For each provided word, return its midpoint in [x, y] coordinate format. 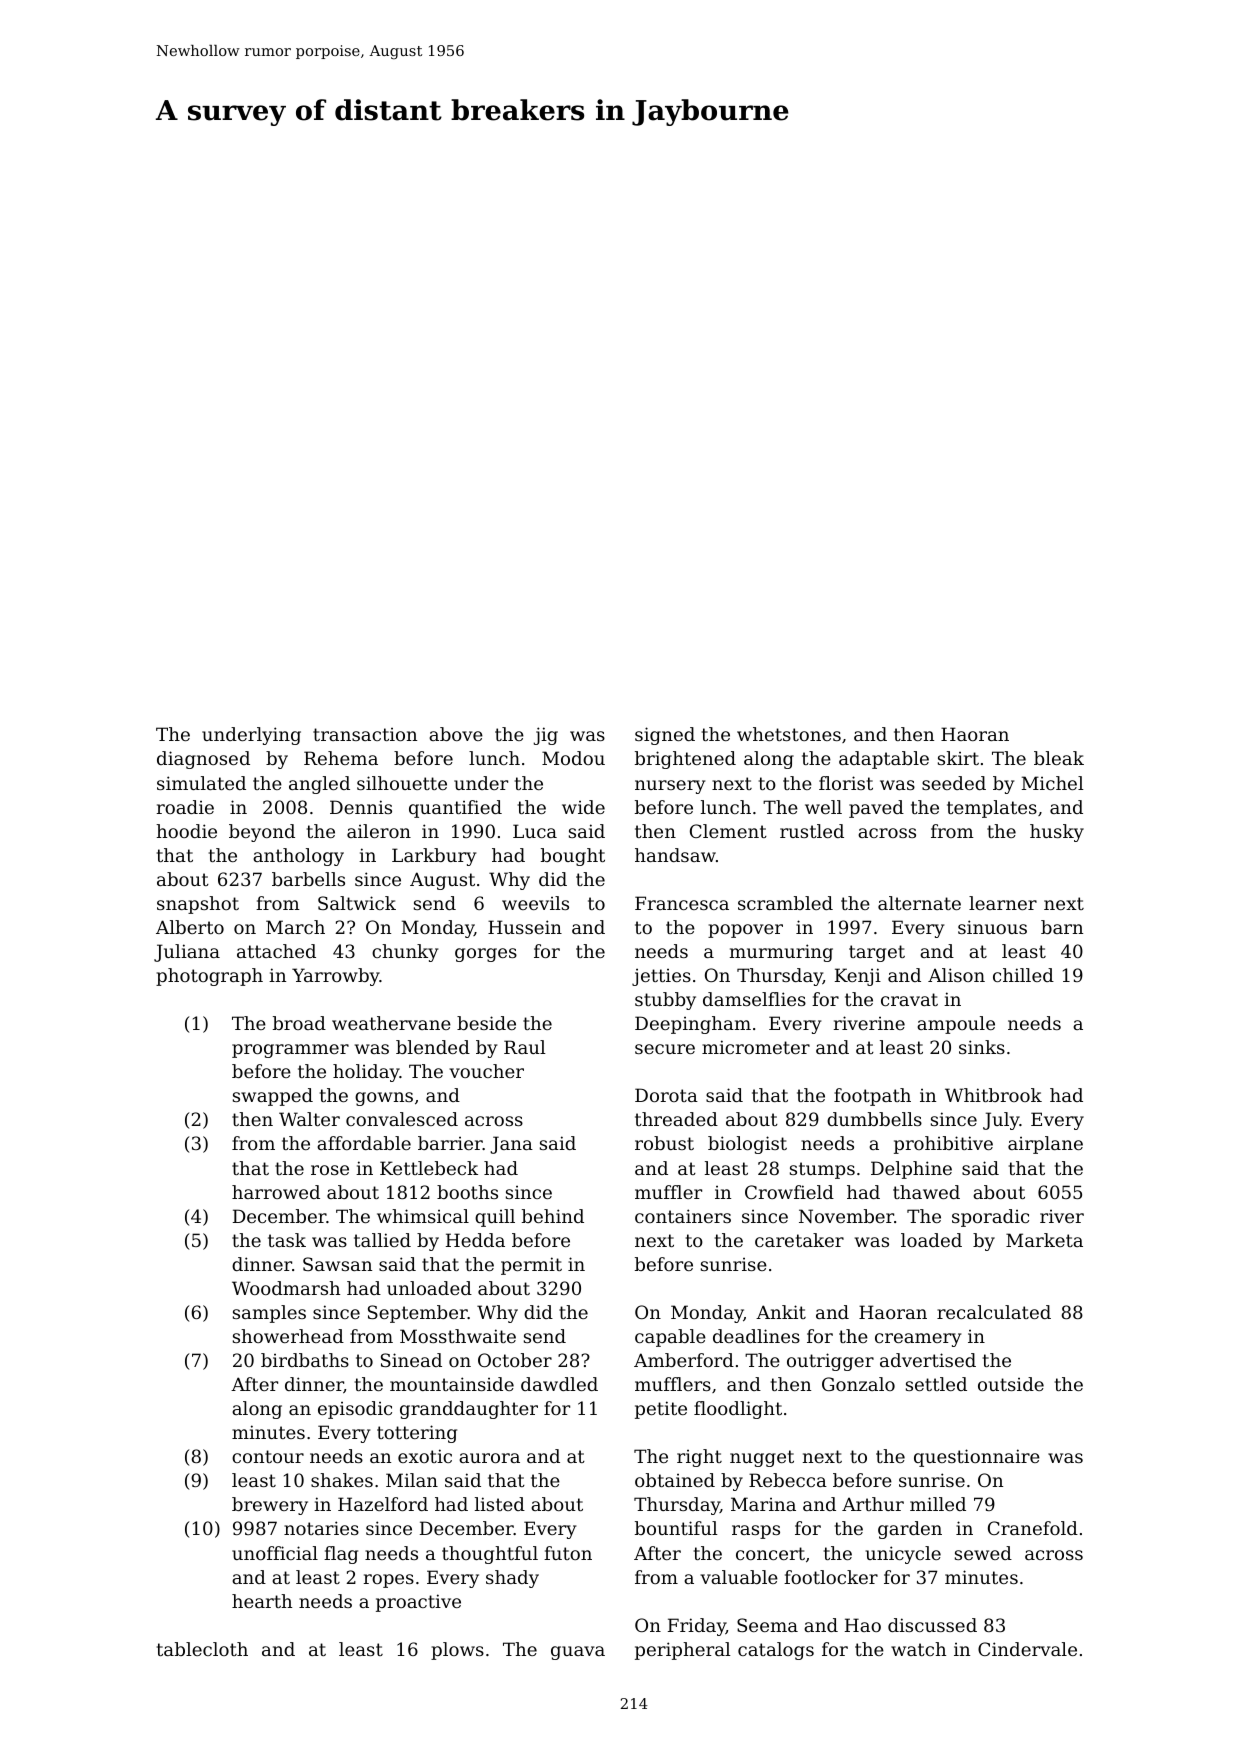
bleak [1059, 758]
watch [918, 1649]
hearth [262, 1601]
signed [665, 736]
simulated [201, 783]
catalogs [776, 1651]
